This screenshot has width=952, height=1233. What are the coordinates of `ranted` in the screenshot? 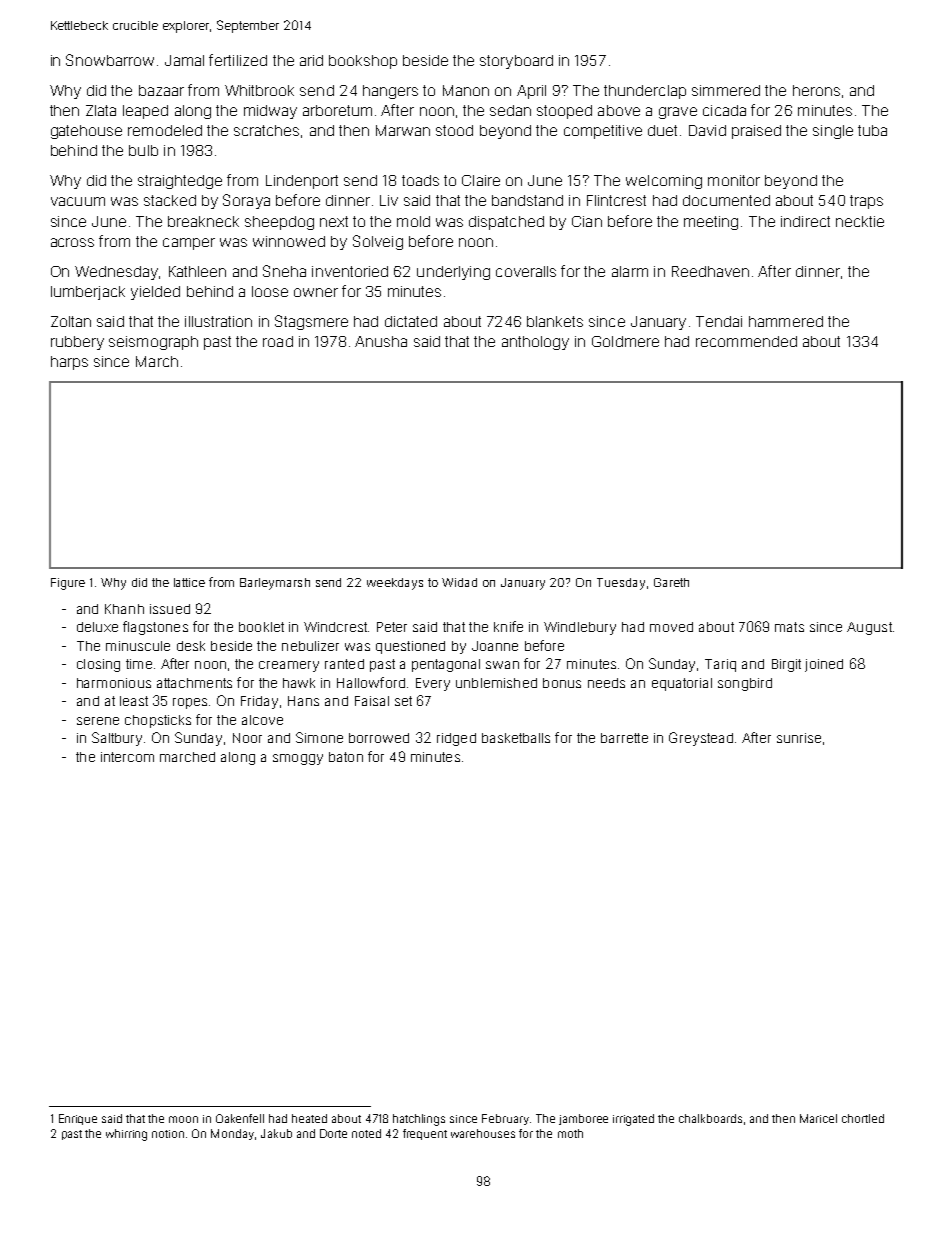 It's located at (344, 664).
